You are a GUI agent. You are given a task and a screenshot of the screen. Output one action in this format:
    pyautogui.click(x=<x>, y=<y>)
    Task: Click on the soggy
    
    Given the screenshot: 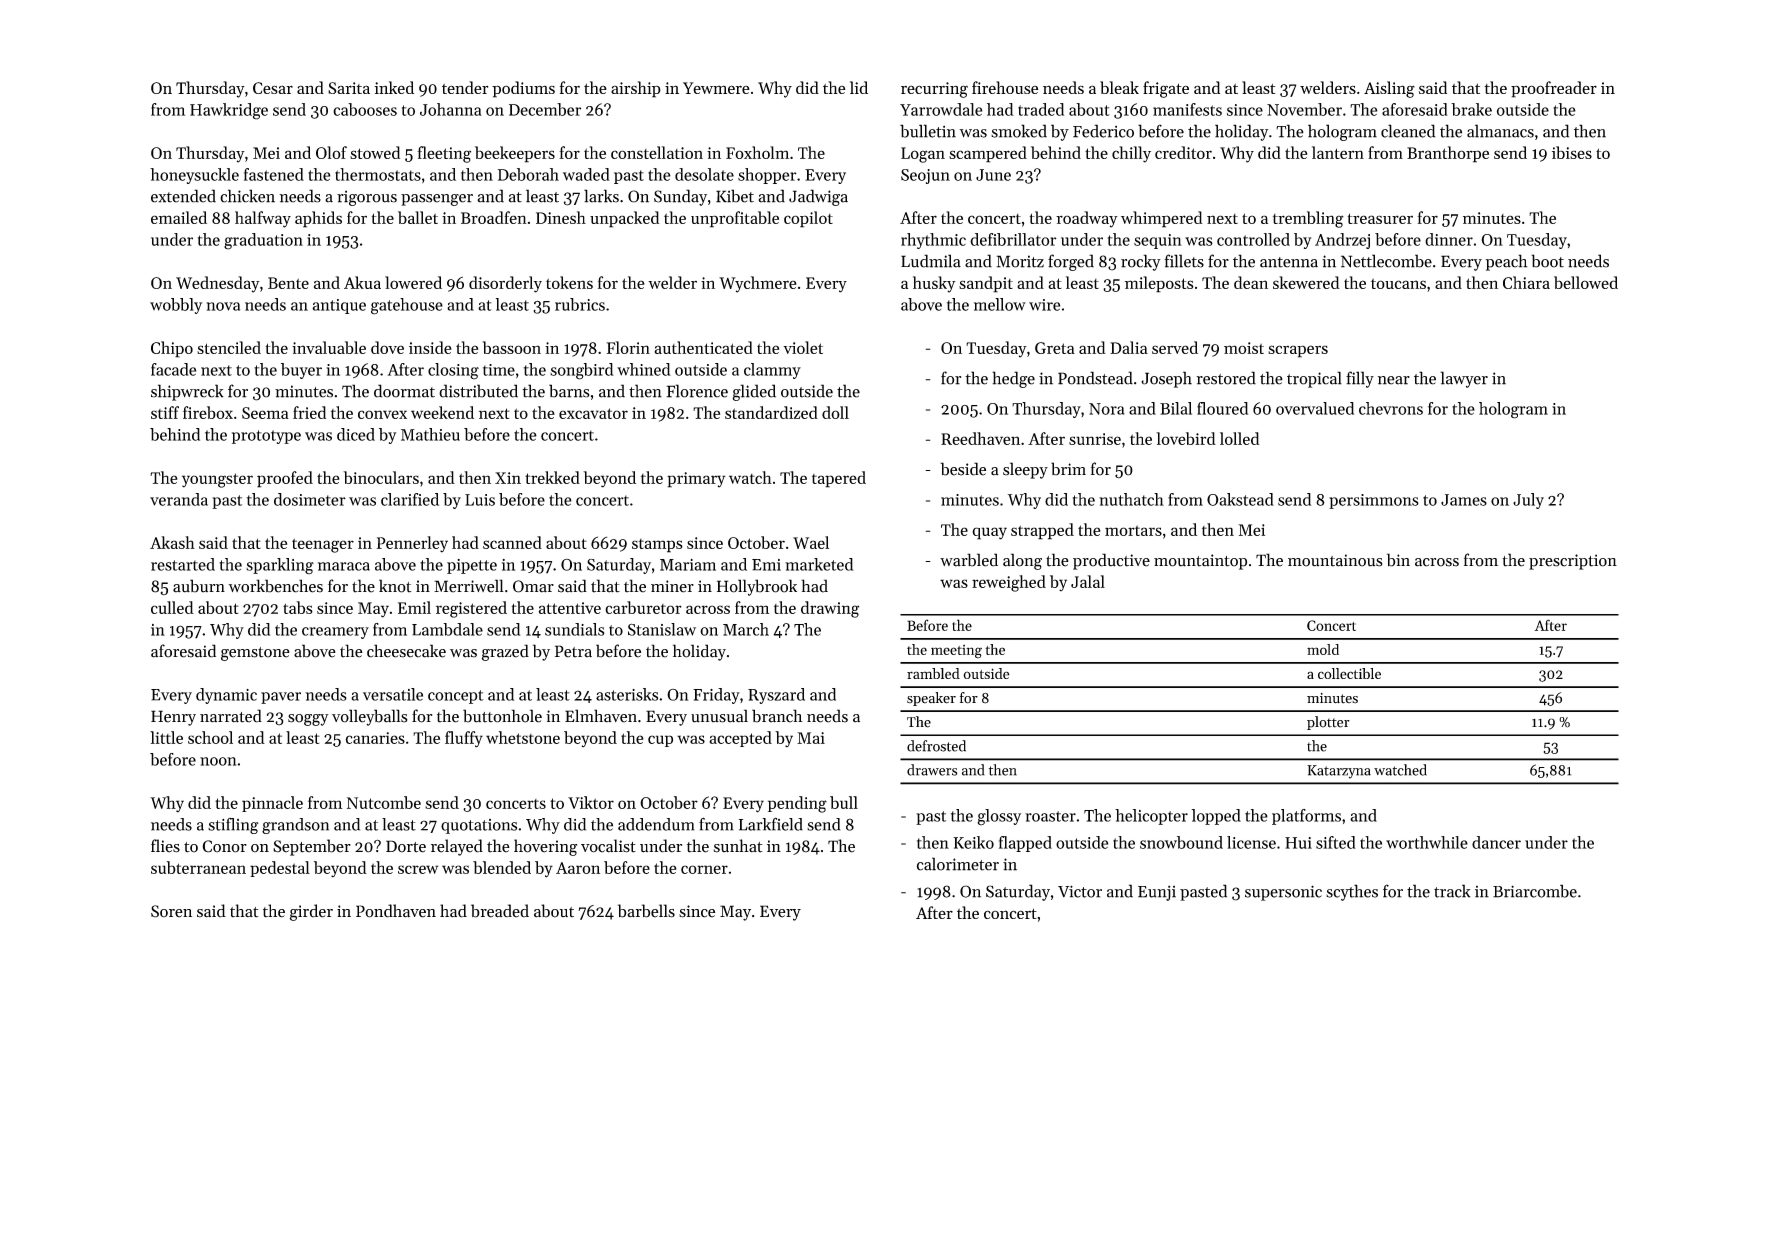 What is the action you would take?
    pyautogui.click(x=308, y=720)
